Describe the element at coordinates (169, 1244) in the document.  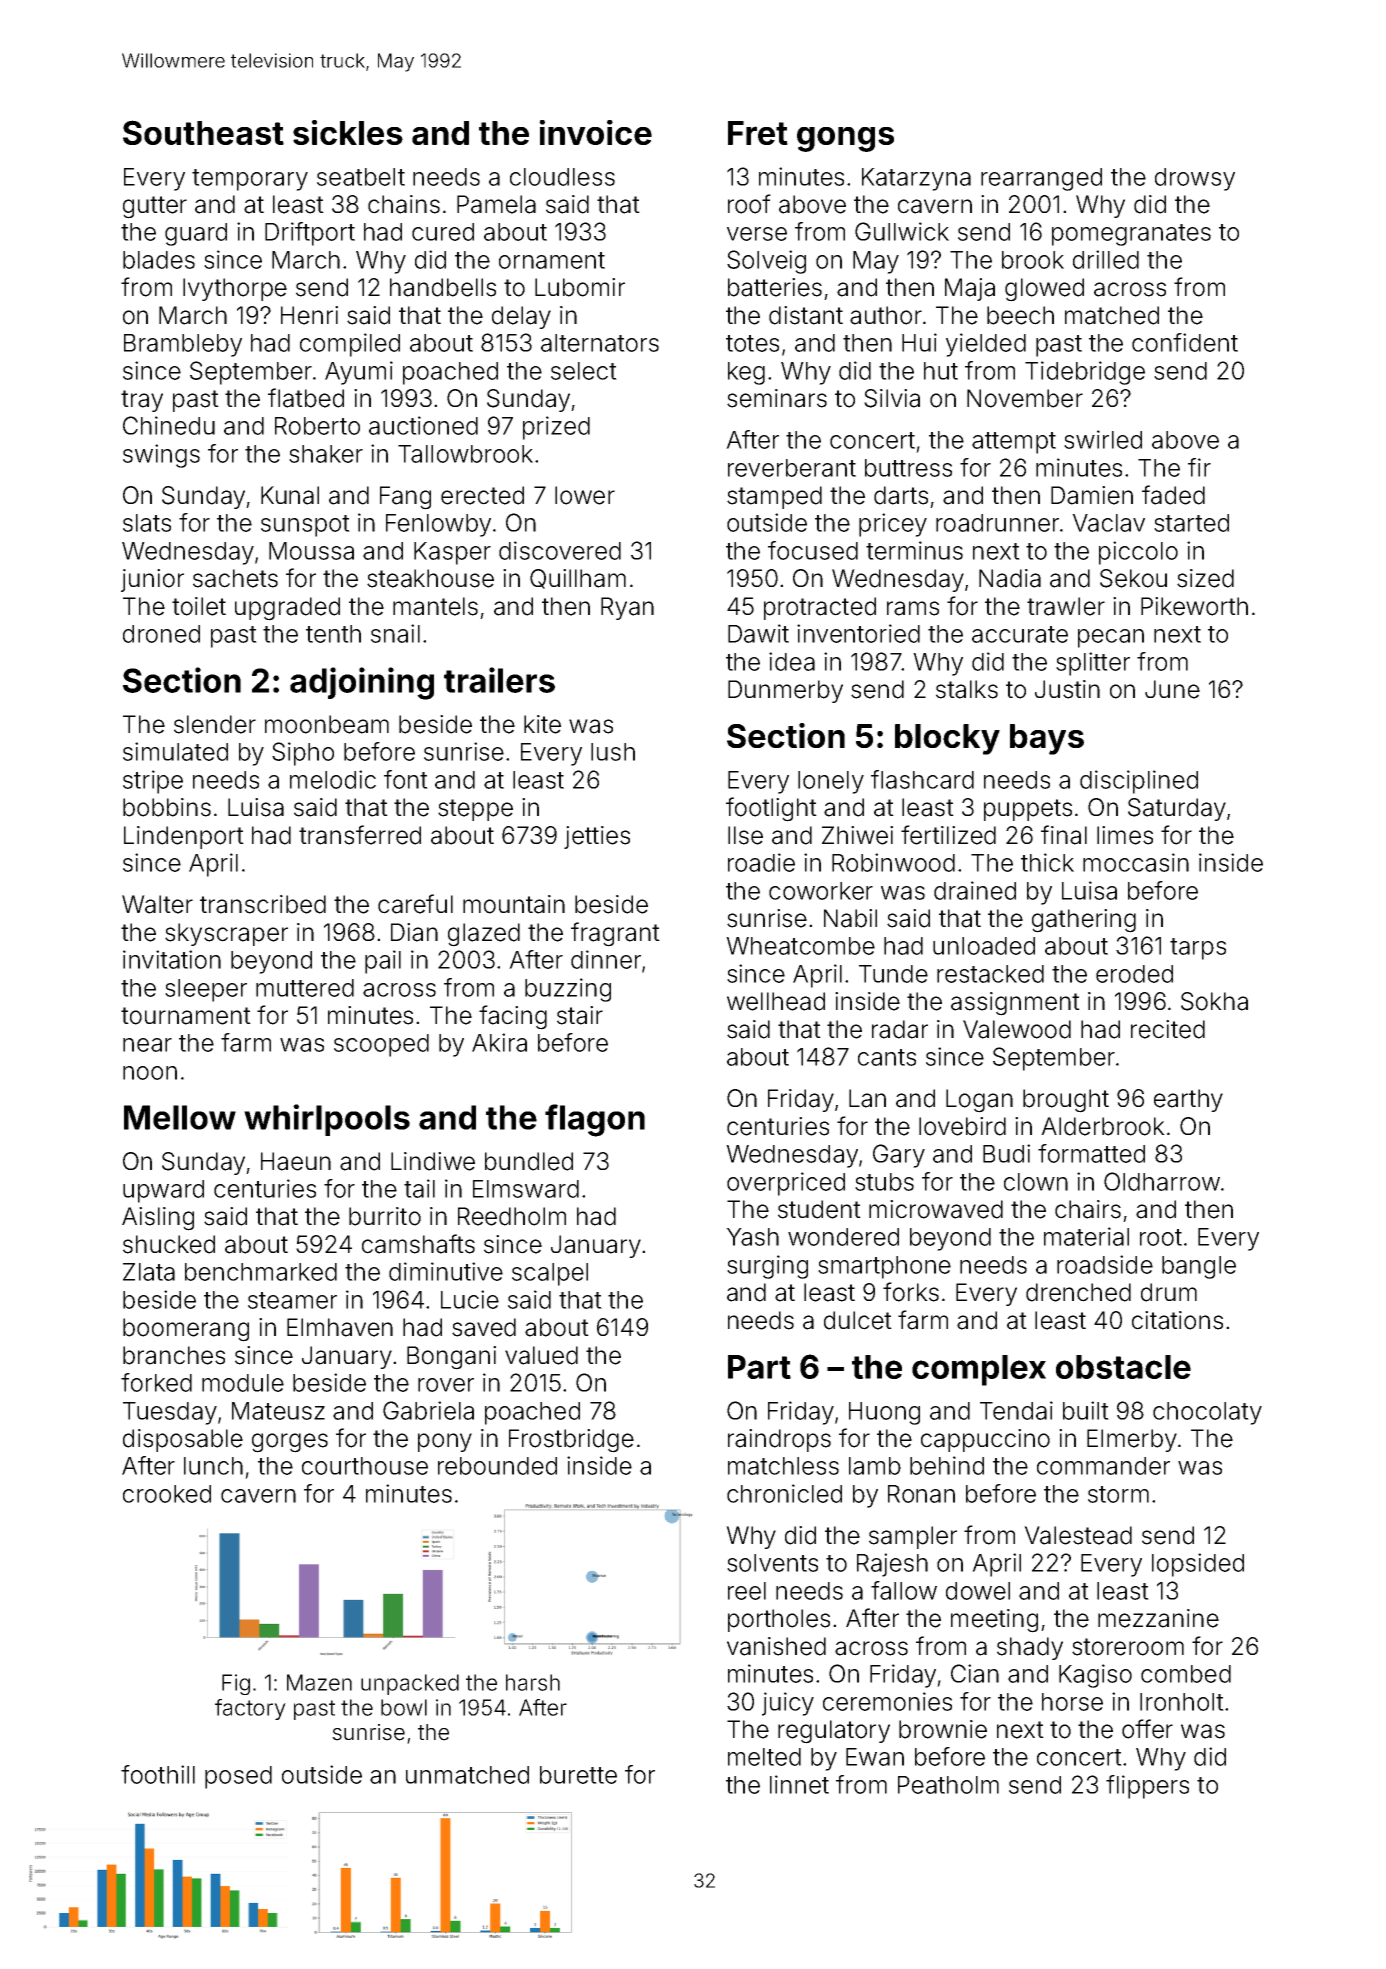
I see `shucked` at that location.
